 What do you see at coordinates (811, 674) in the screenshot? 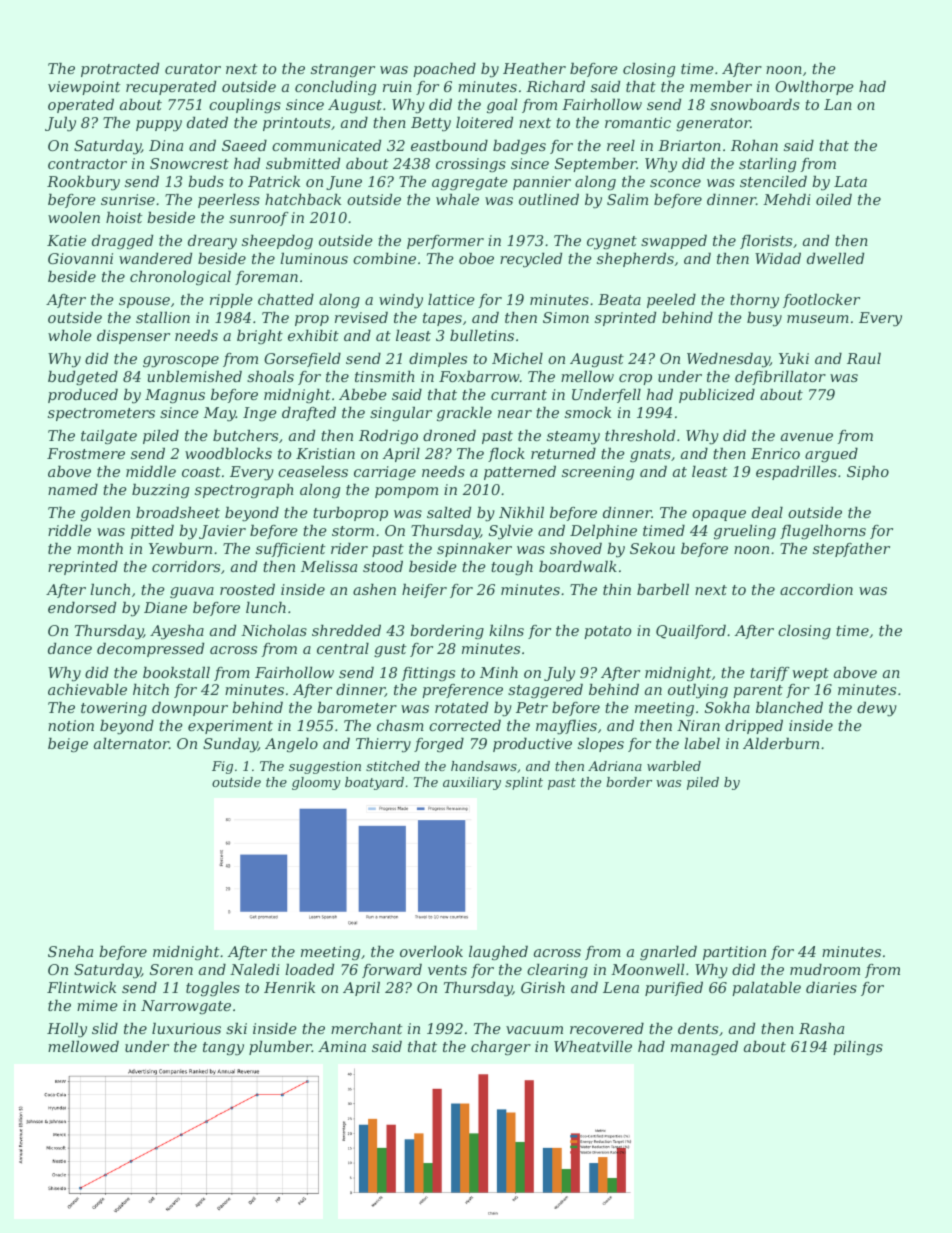
I see `wept` at bounding box center [811, 674].
